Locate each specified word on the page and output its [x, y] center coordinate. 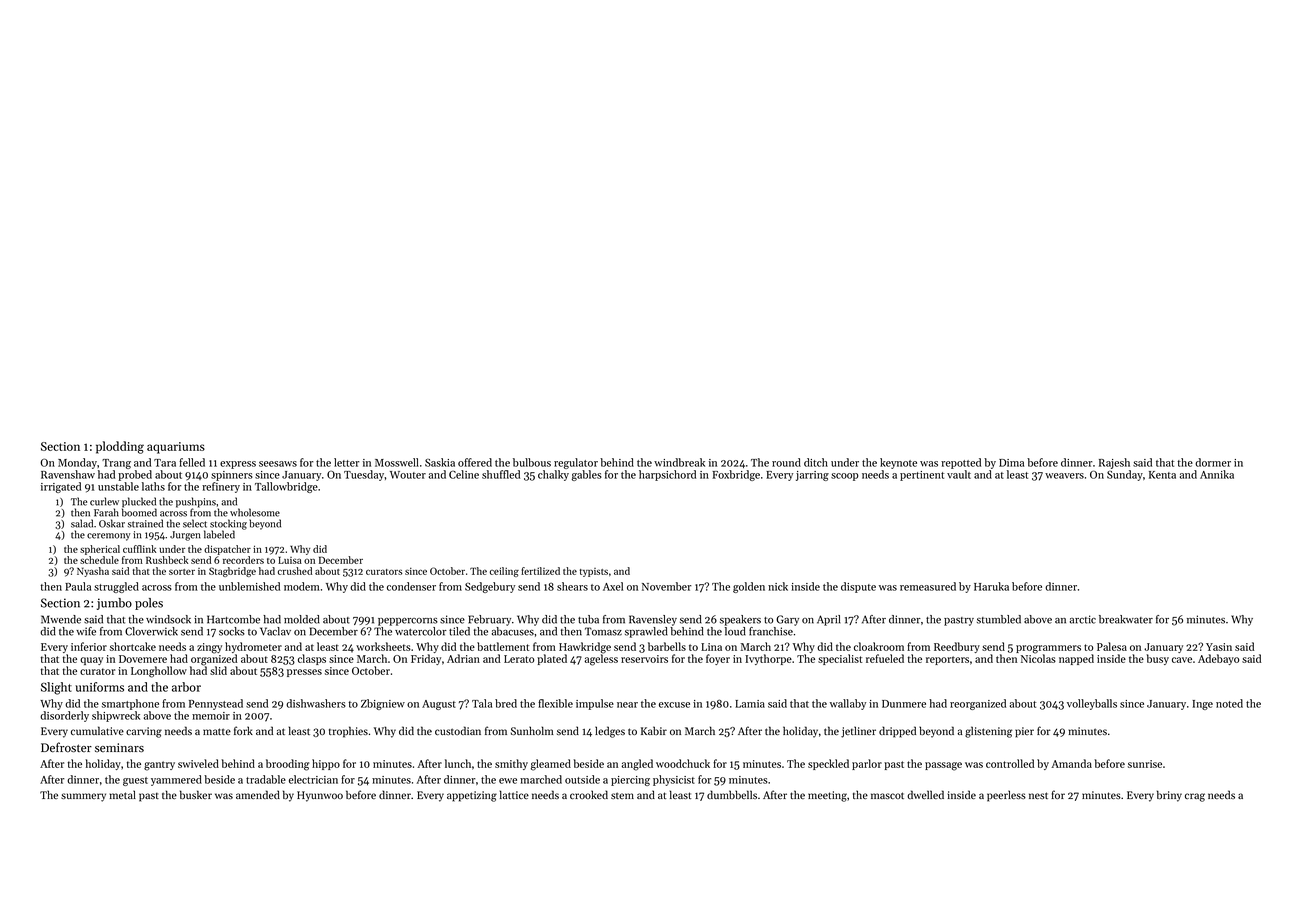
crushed [295, 571]
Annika [1217, 474]
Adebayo [1218, 659]
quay [91, 661]
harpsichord [667, 475]
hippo [326, 764]
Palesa [1112, 646]
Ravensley [653, 620]
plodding [120, 447]
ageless [601, 660]
